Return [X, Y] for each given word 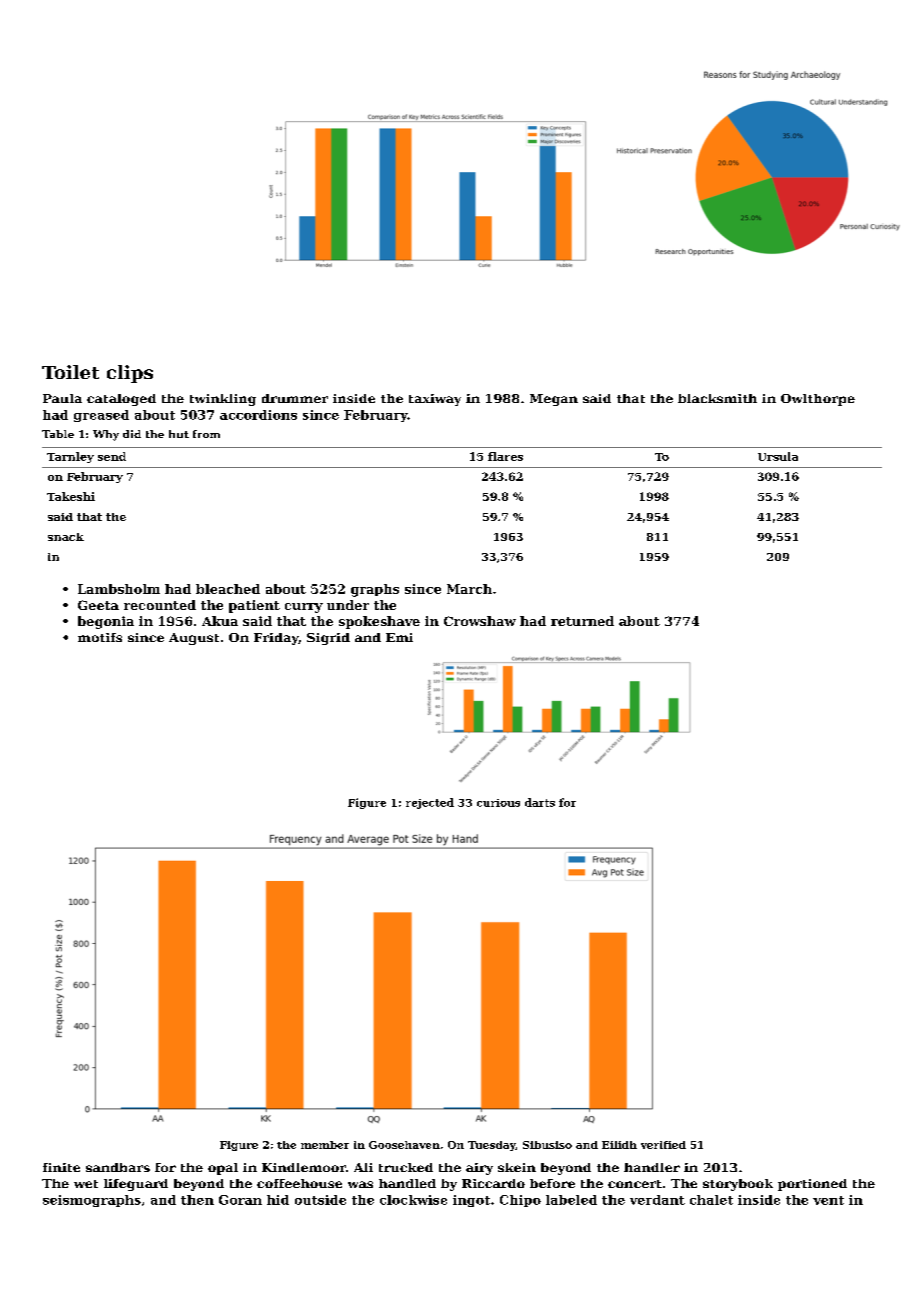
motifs [100, 637]
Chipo [520, 1201]
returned [582, 621]
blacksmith [717, 398]
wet [86, 1184]
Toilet [70, 372]
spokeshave [379, 622]
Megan [554, 400]
